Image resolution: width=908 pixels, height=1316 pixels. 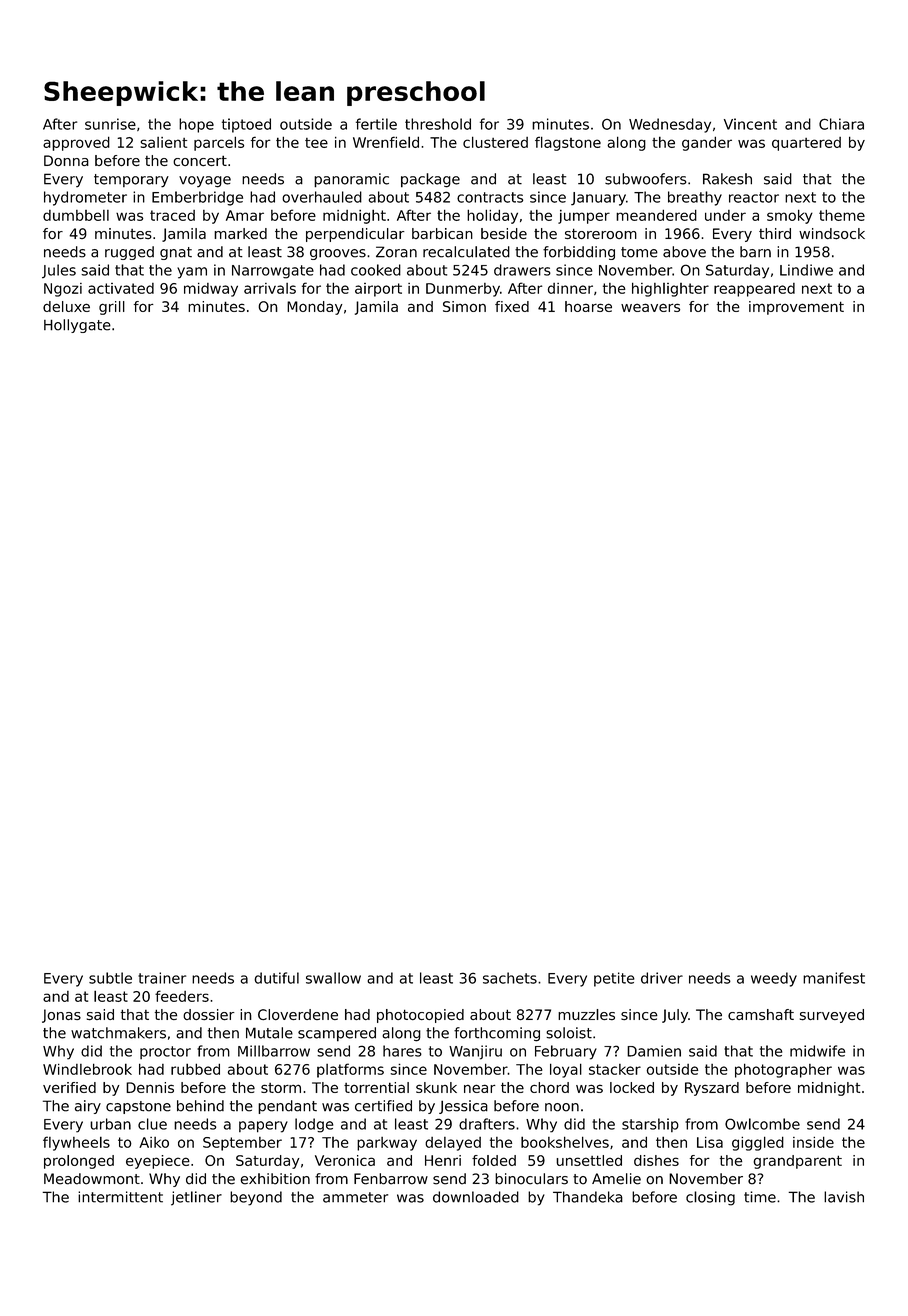 What do you see at coordinates (276, 978) in the image?
I see `dutiful` at bounding box center [276, 978].
